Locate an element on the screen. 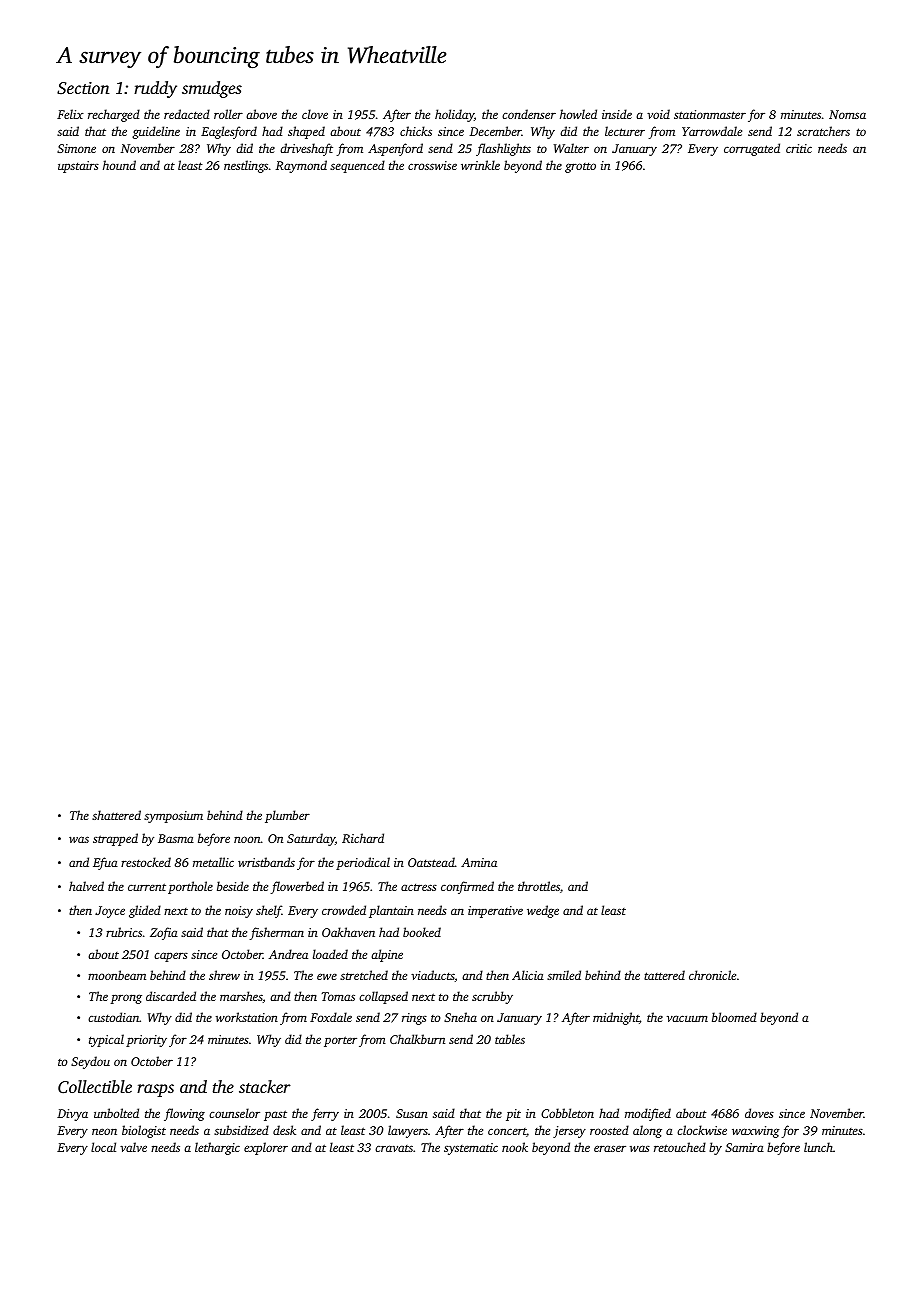  chronicle is located at coordinates (712, 975).
